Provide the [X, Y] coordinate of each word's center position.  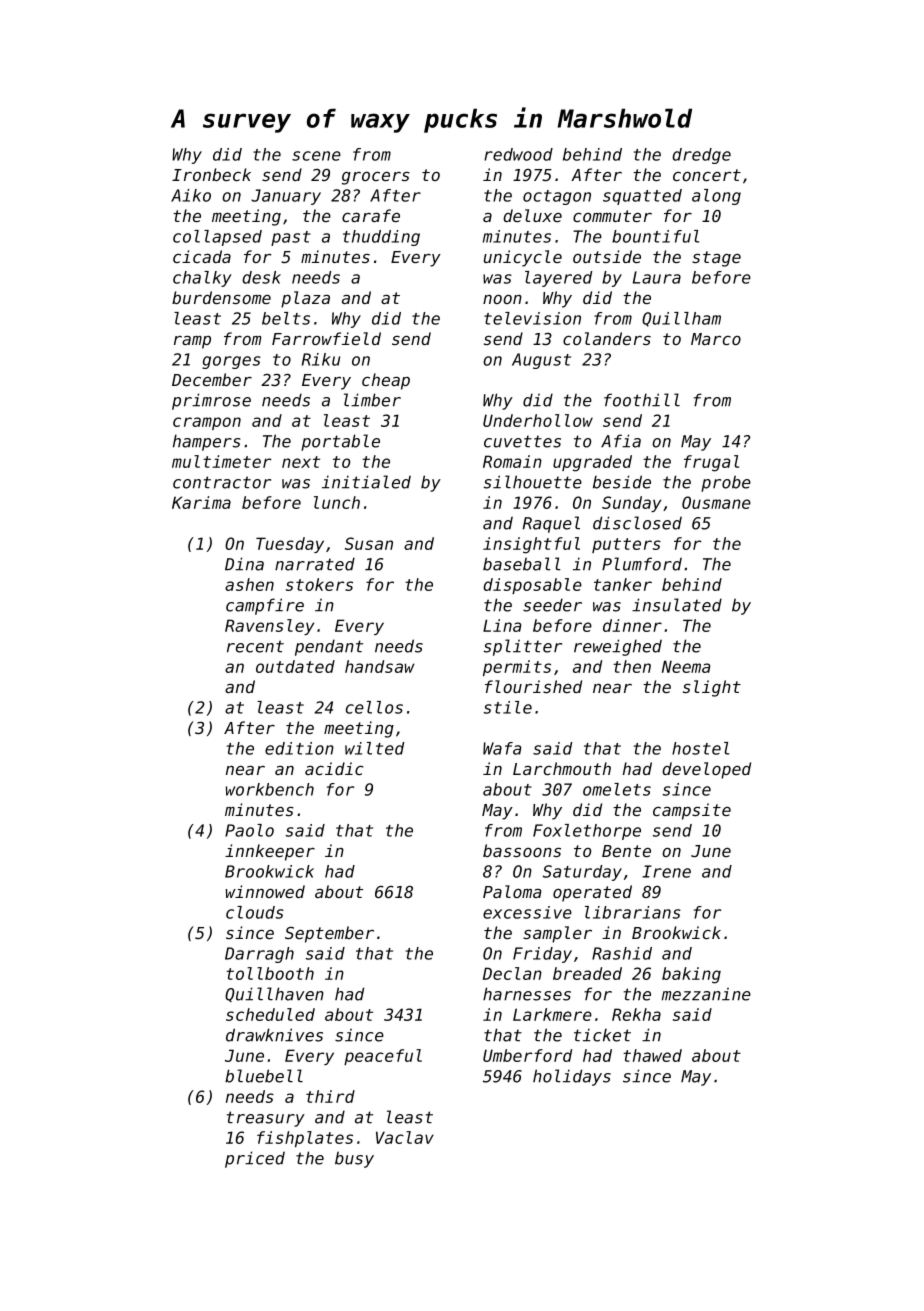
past [291, 238]
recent [255, 646]
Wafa [502, 748]
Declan [512, 973]
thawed [652, 1055]
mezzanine [706, 994]
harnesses [527, 994]
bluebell [264, 1076]
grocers [376, 178]
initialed [366, 482]
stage [716, 259]
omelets [617, 789]
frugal [711, 463]
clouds [255, 912]
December [212, 379]
